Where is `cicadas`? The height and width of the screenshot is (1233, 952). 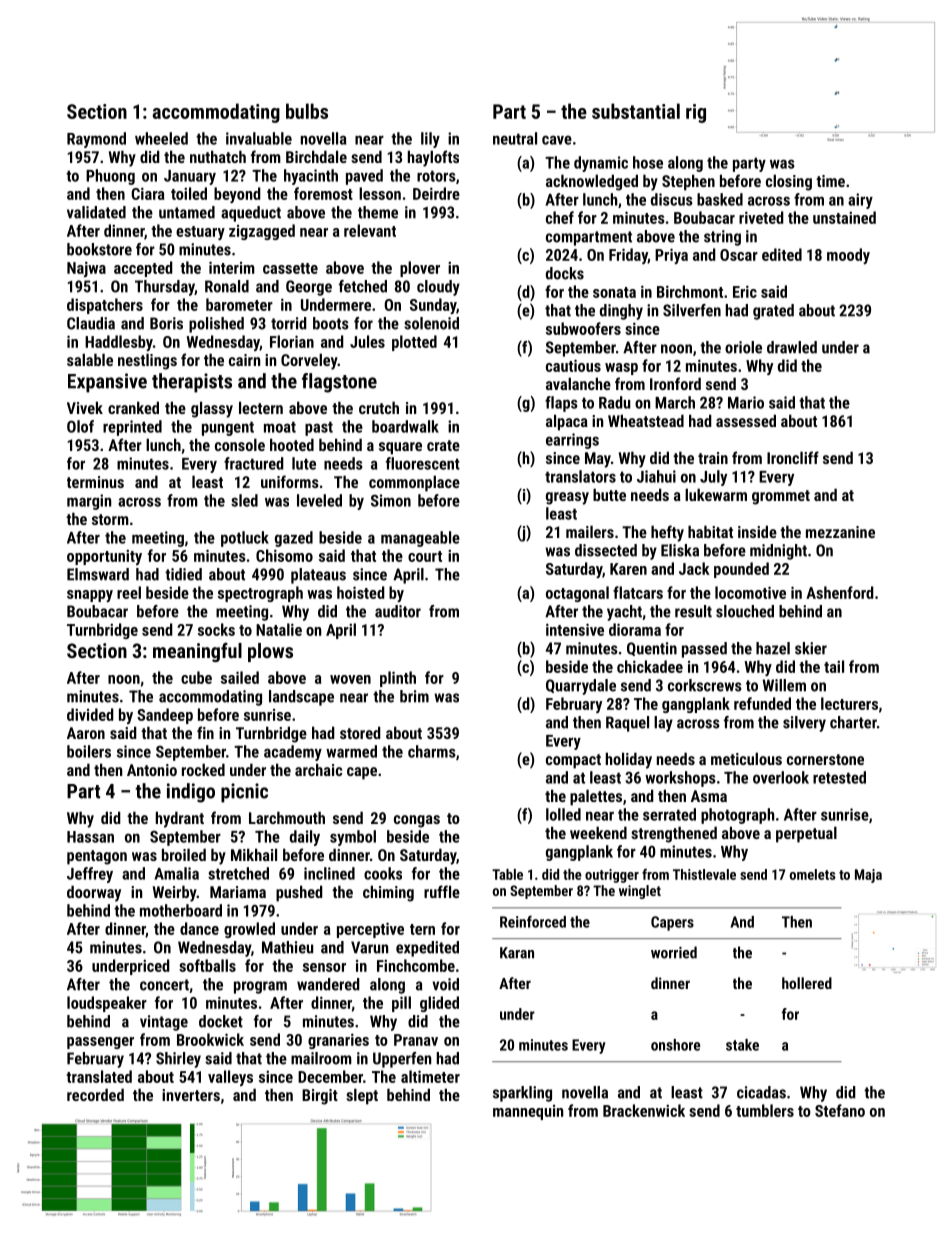
cicadas is located at coordinates (761, 1092).
